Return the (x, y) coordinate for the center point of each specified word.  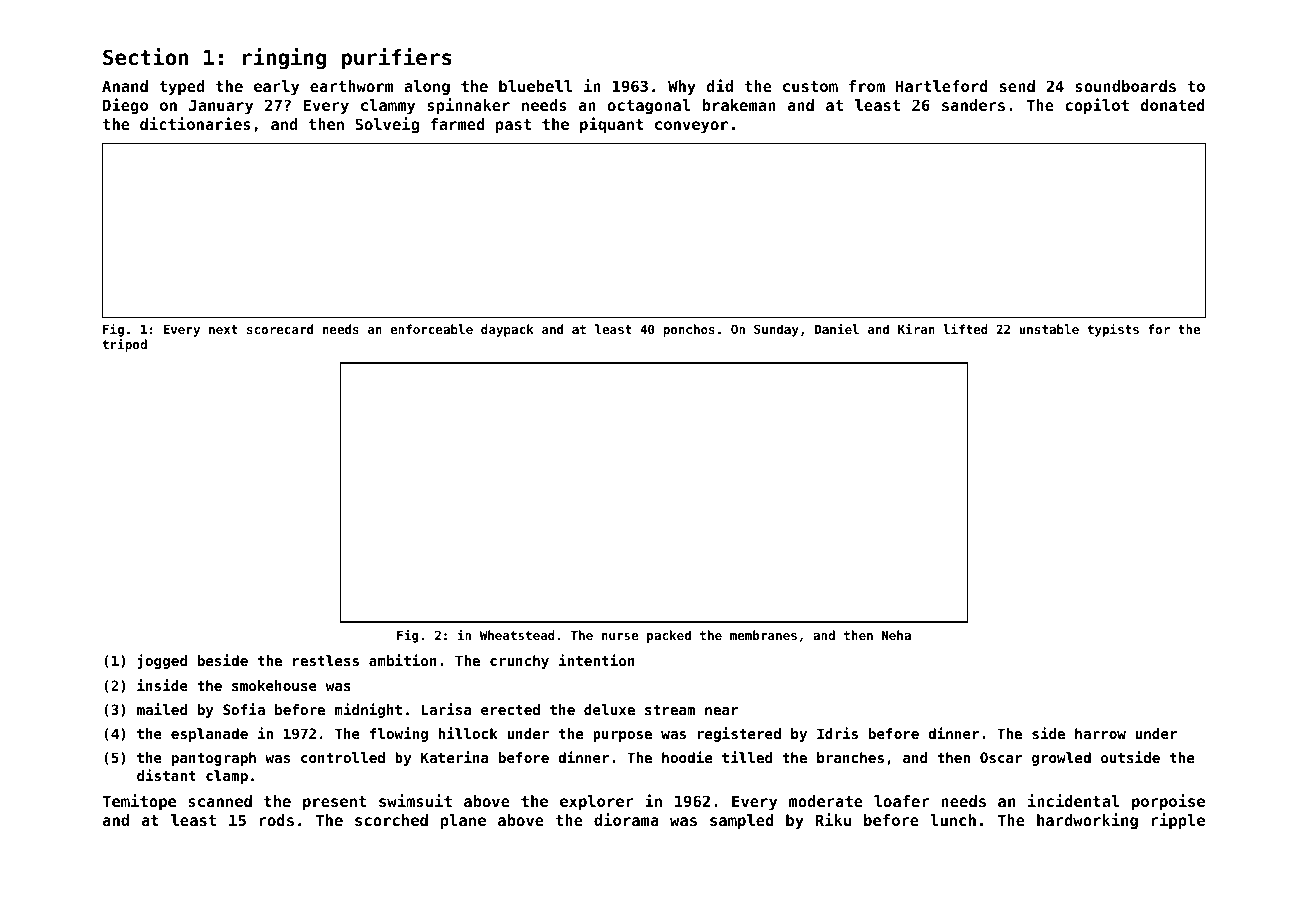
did (719, 85)
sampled (742, 821)
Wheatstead (517, 635)
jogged (162, 661)
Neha (896, 635)
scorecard (280, 329)
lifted (965, 329)
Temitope (139, 802)
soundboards (1125, 86)
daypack (507, 330)
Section (145, 57)
